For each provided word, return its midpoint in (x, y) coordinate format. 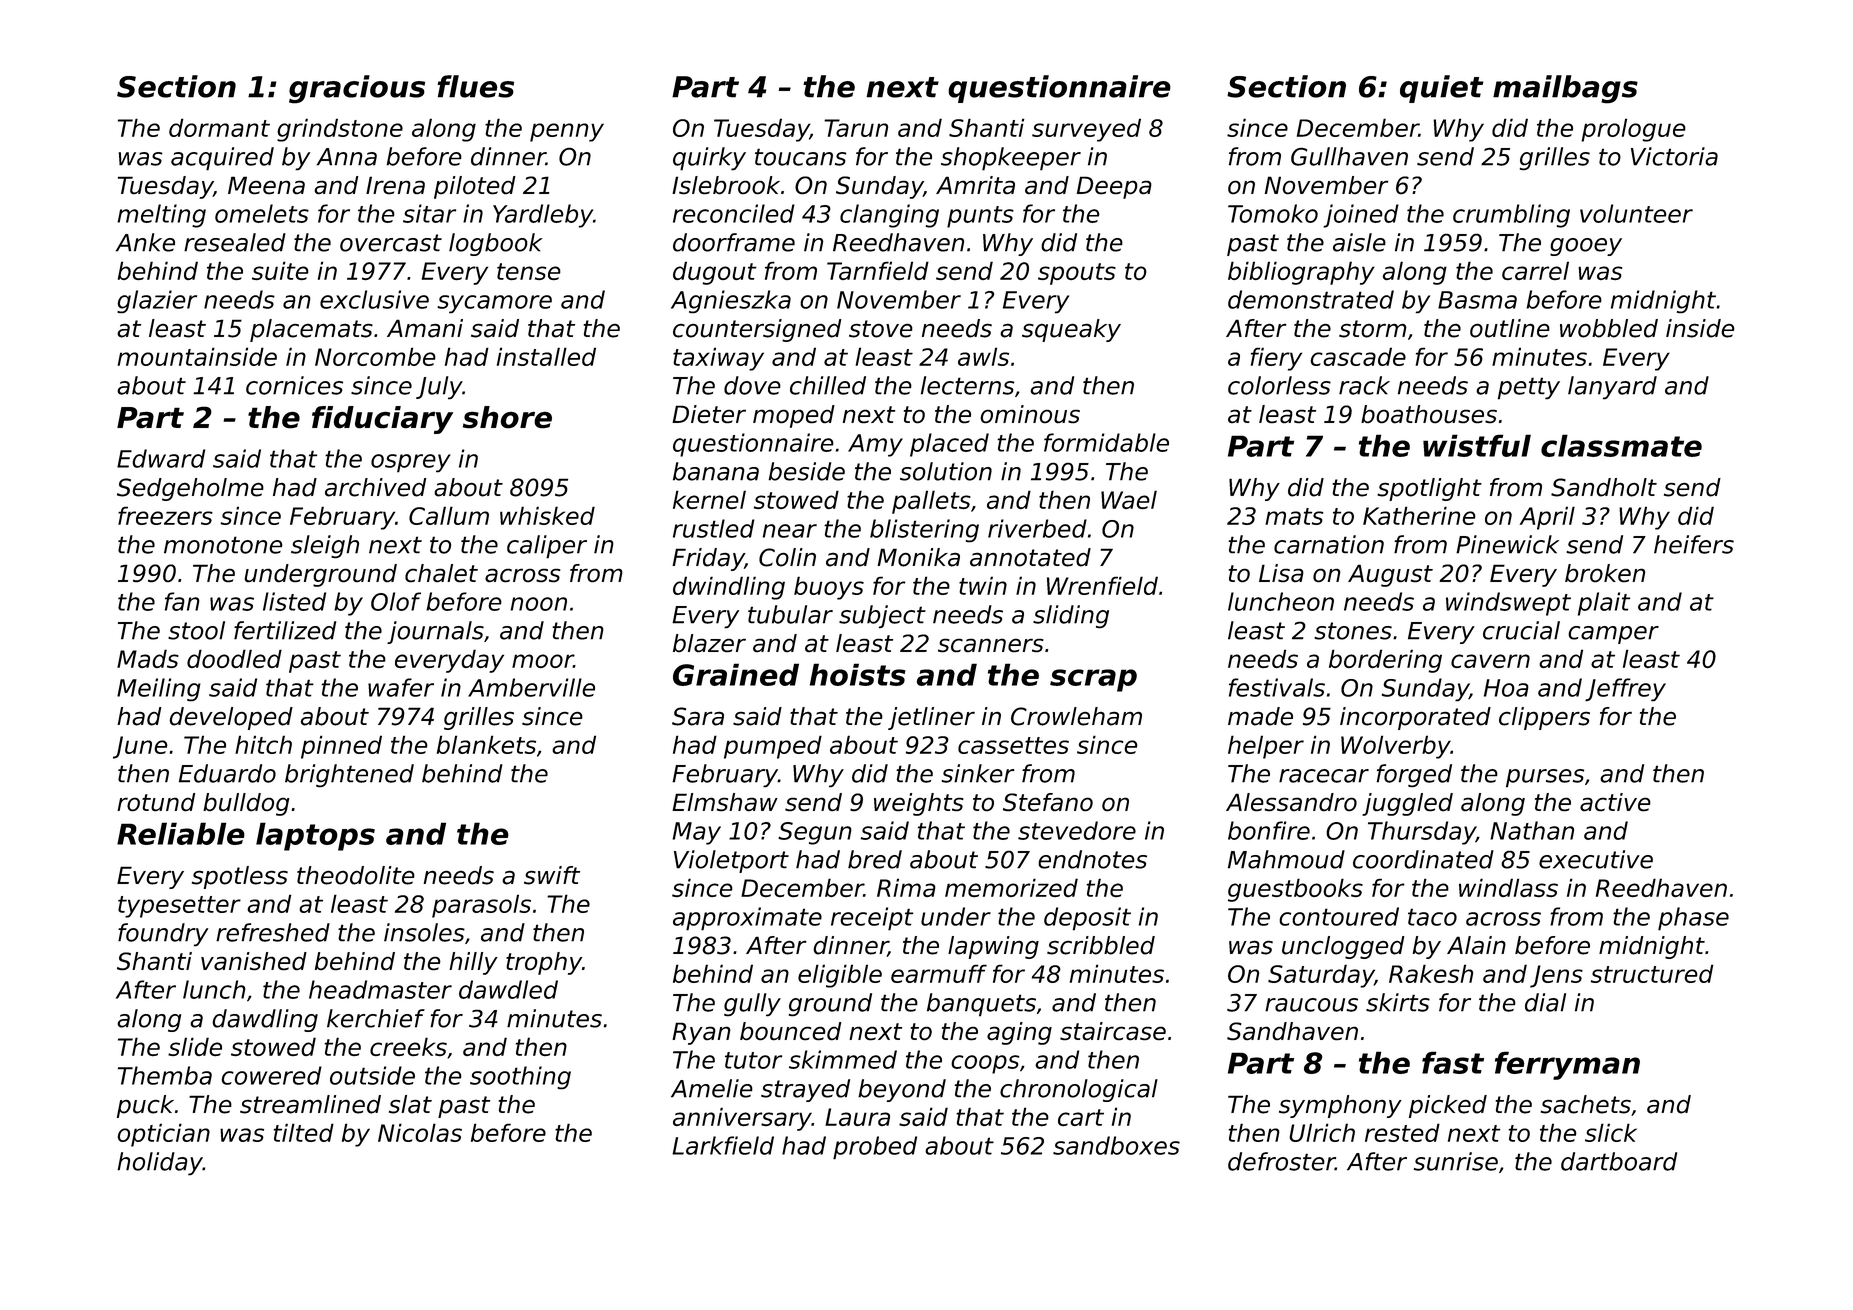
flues (476, 86)
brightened (349, 775)
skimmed (843, 1059)
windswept (1508, 604)
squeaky (1071, 330)
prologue (1633, 130)
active (1615, 802)
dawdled (508, 989)
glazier (157, 301)
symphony (1340, 1106)
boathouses (1429, 414)
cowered (271, 1075)
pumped (773, 747)
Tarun (856, 128)
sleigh (325, 546)
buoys (829, 588)
